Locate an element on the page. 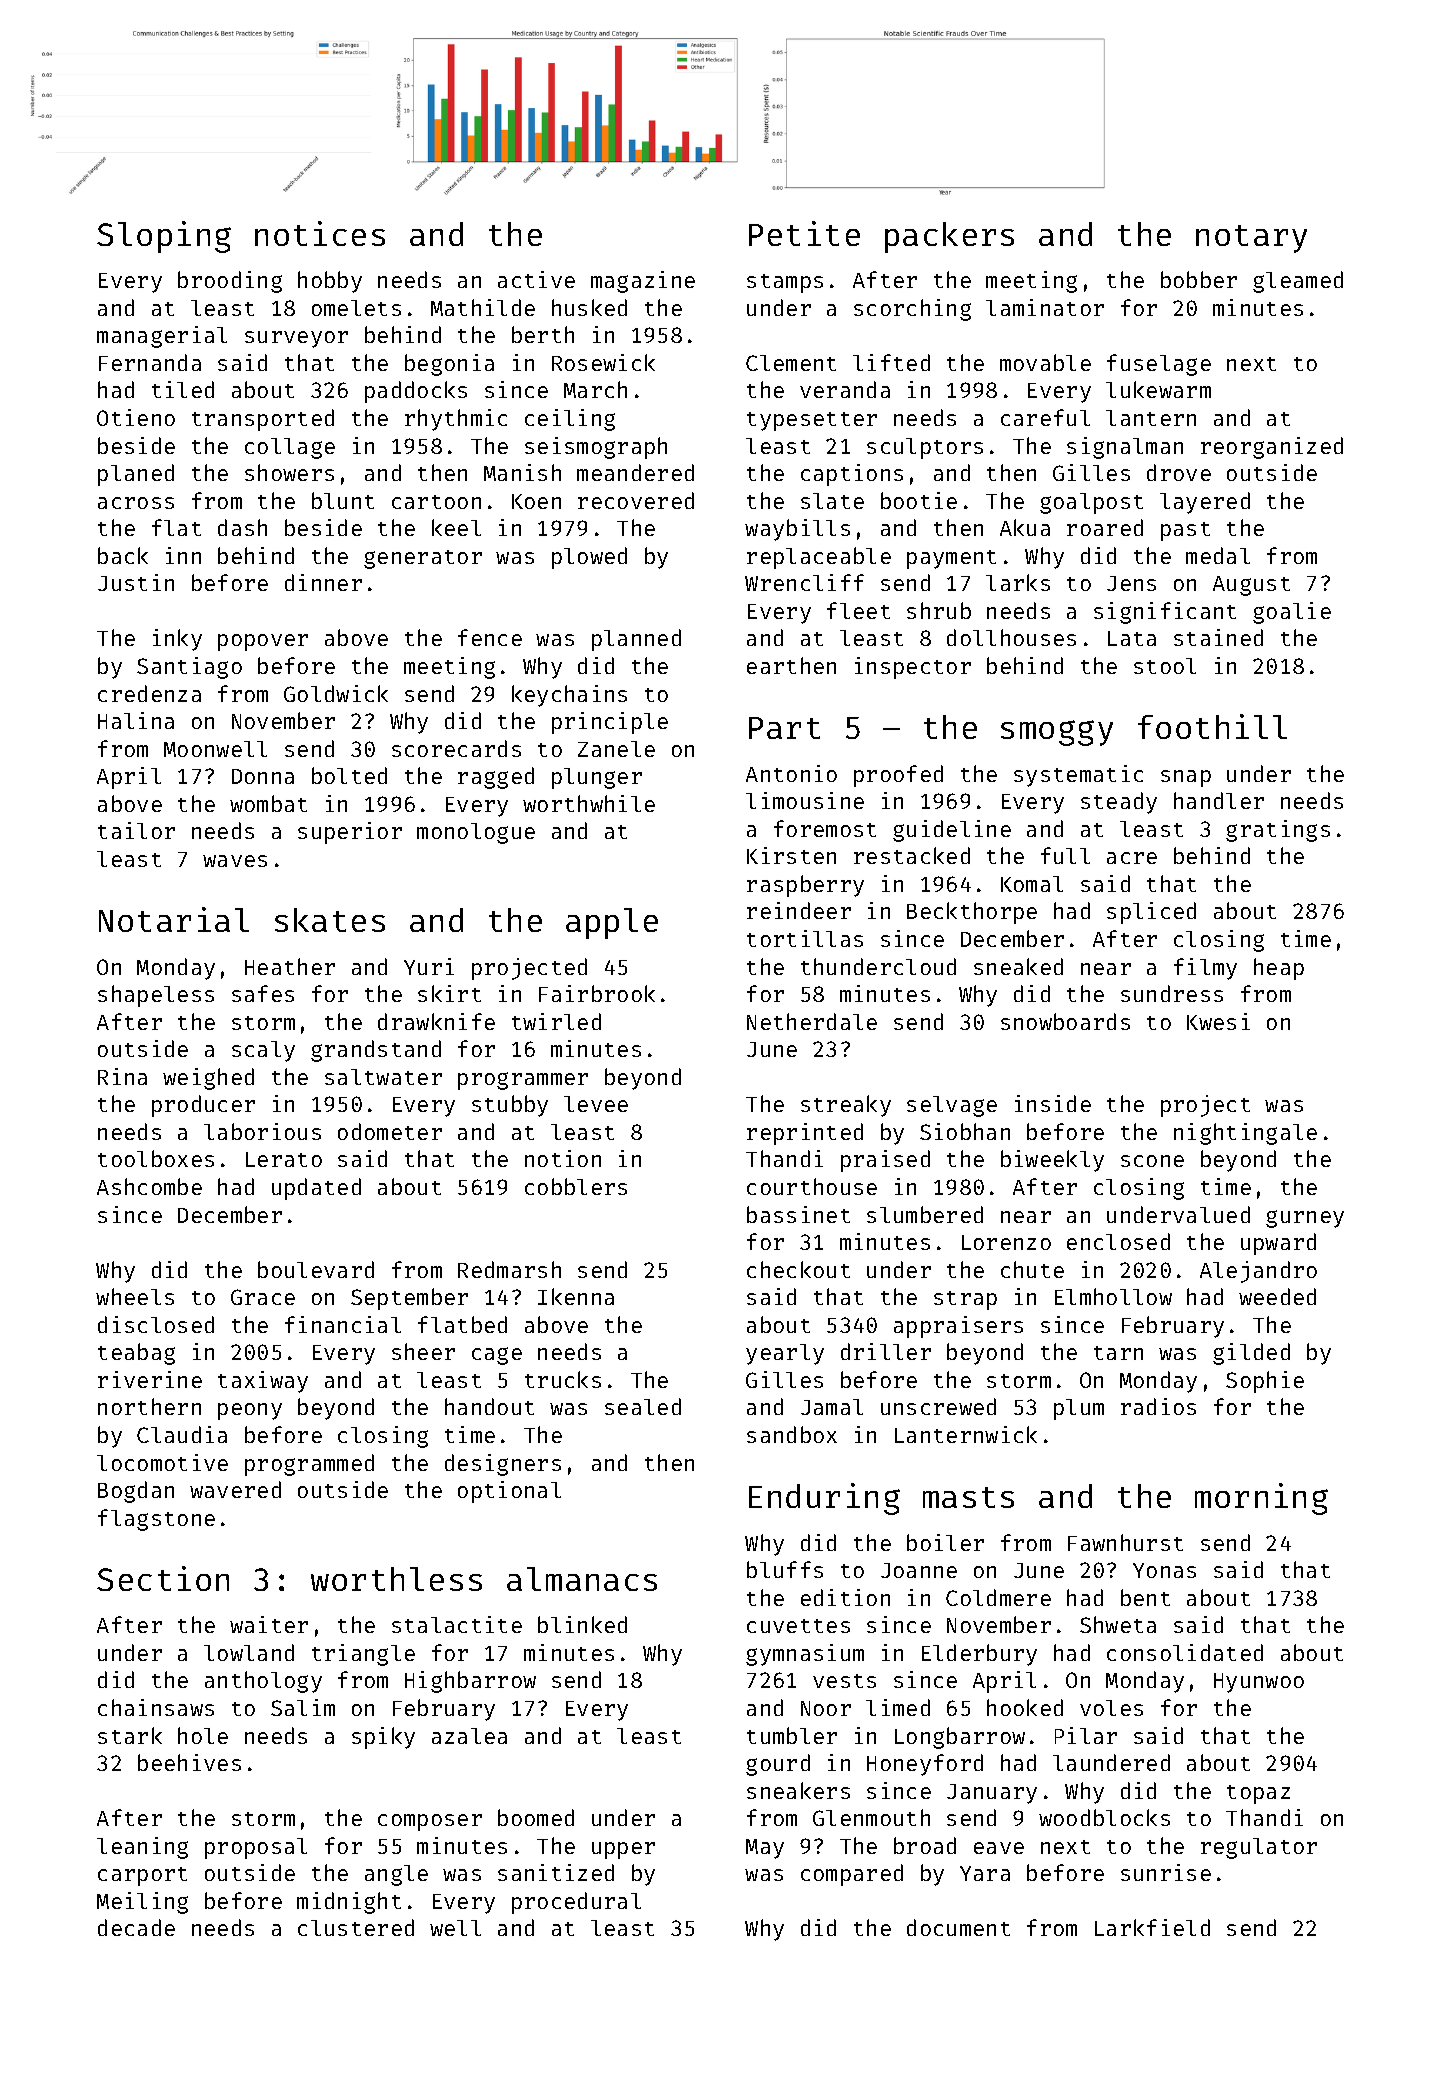 The height and width of the page is (2100, 1450). stalactite is located at coordinates (457, 1624).
